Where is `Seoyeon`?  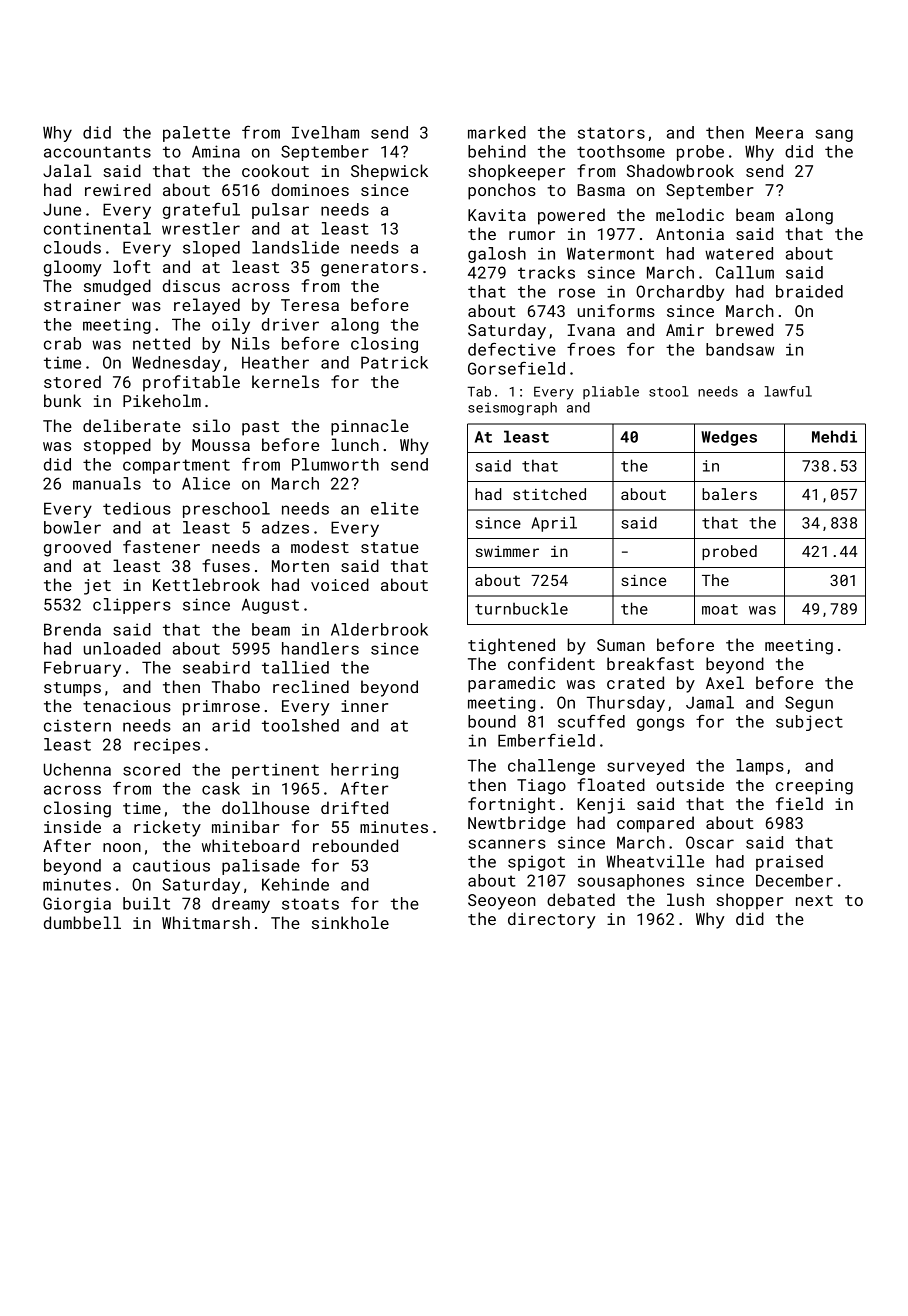
Seoyeon is located at coordinates (502, 902).
